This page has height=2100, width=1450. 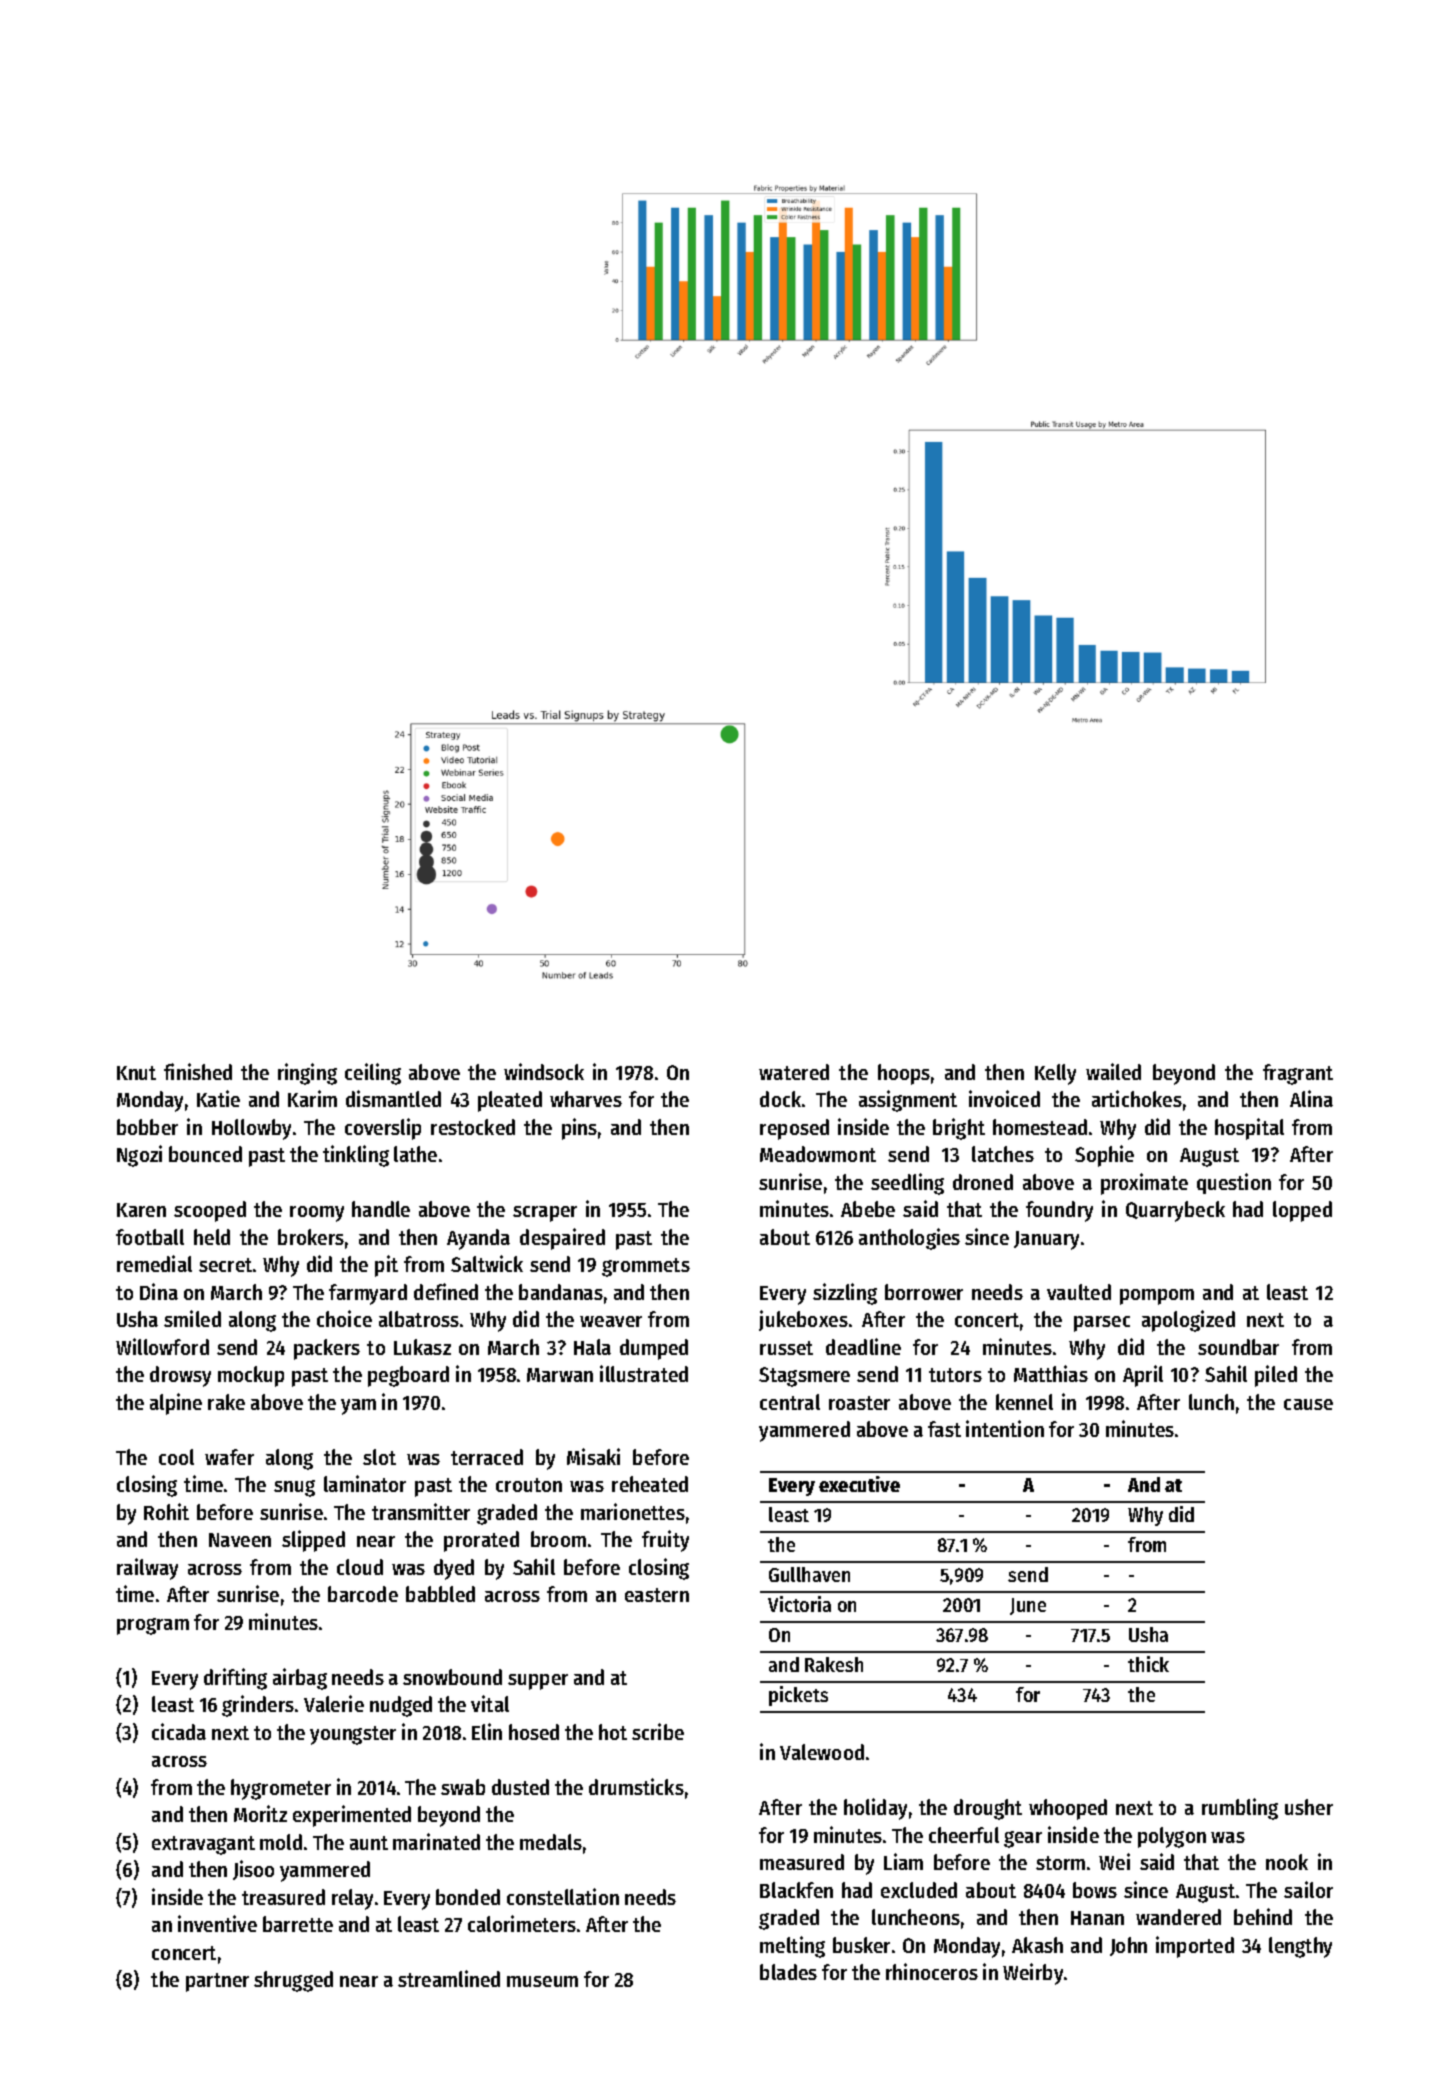 I want to click on cloud, so click(x=360, y=1567).
